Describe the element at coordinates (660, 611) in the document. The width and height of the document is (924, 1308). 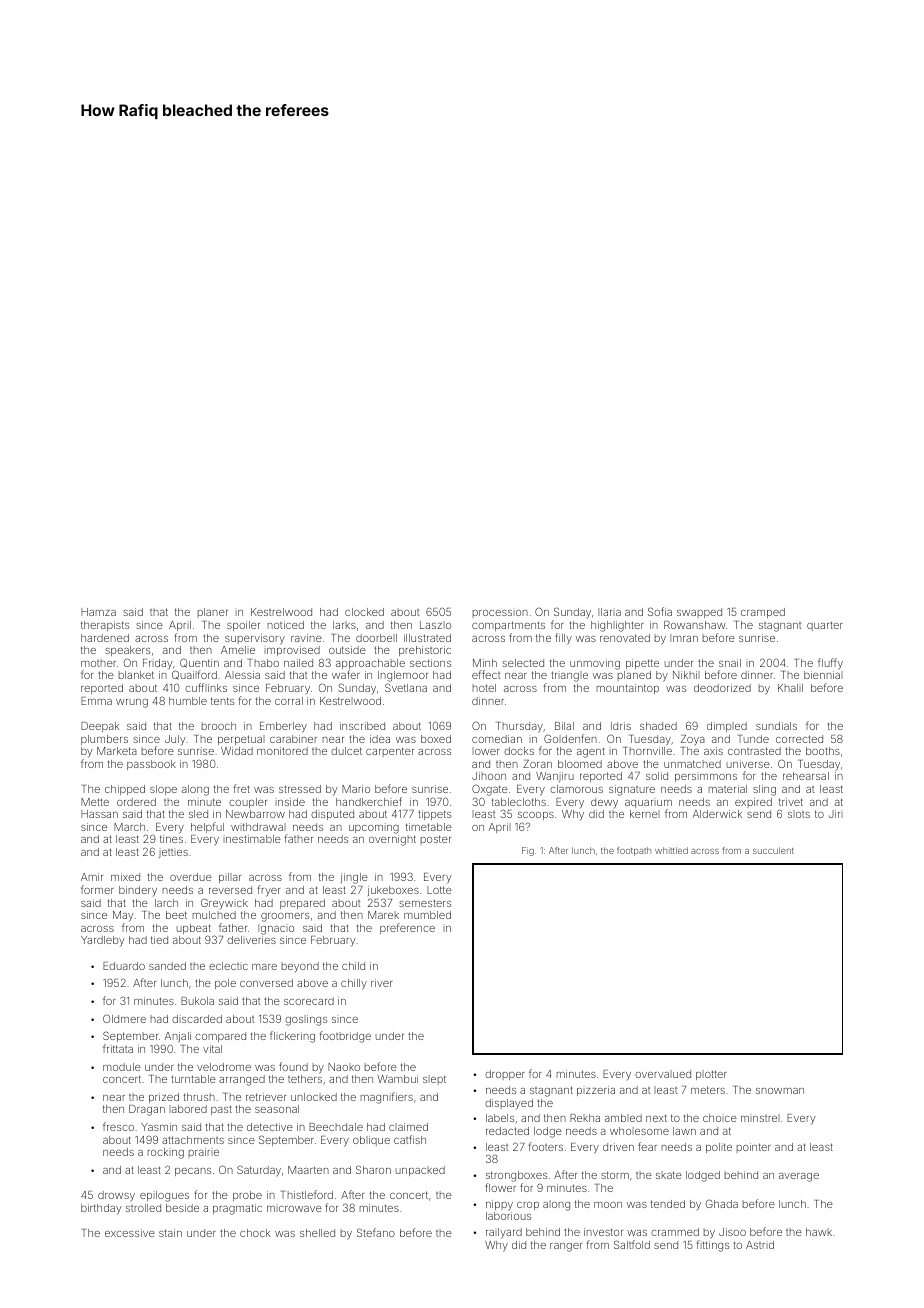
I see `Sofia` at that location.
